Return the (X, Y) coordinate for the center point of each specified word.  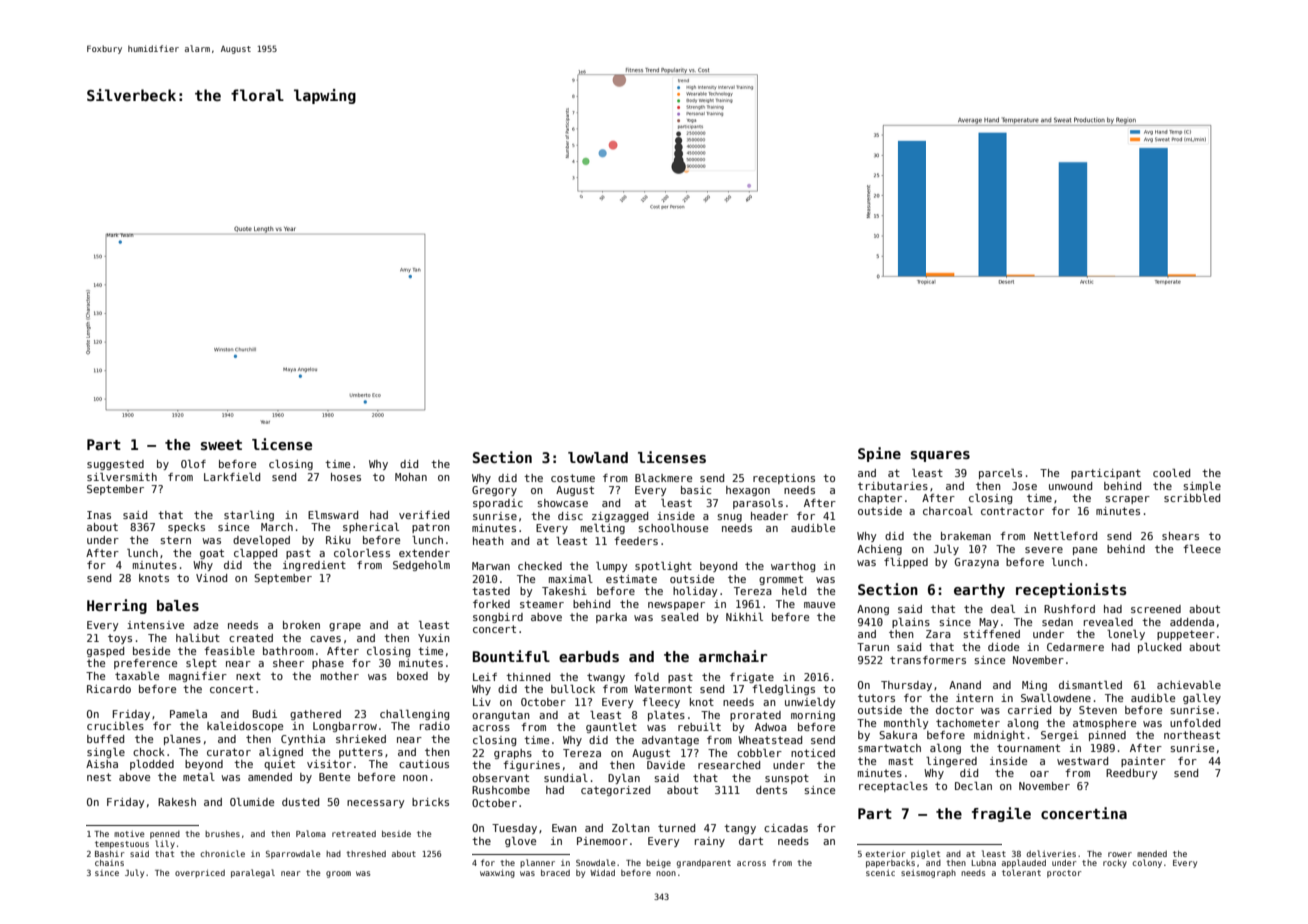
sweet (221, 445)
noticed (813, 753)
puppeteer (1186, 635)
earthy (979, 591)
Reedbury (1131, 774)
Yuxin (434, 638)
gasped (105, 652)
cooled (1171, 473)
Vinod (211, 578)
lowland (598, 457)
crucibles (115, 726)
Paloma (311, 833)
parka (611, 618)
